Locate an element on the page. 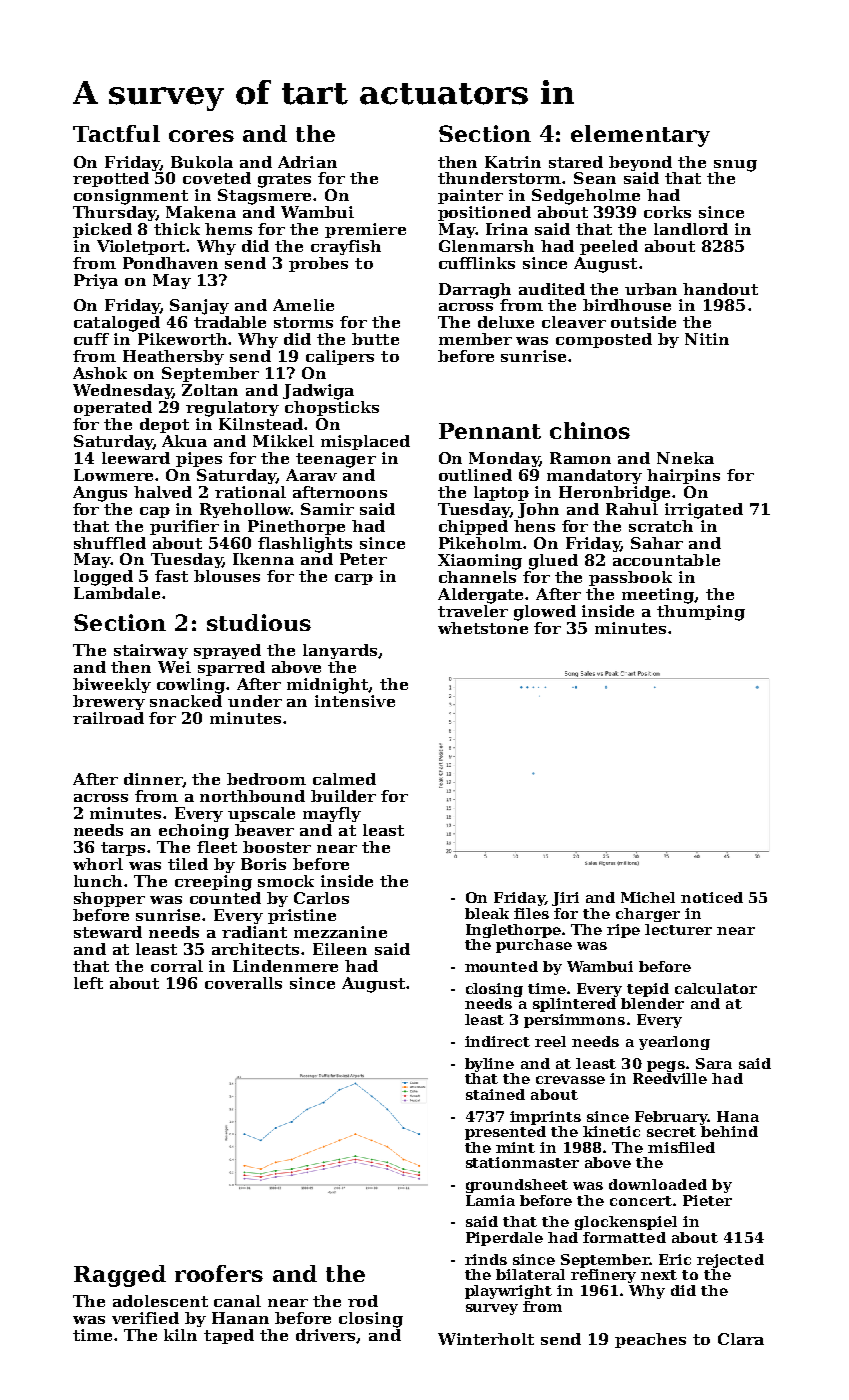 The image size is (849, 1400). Carlos is located at coordinates (321, 898).
